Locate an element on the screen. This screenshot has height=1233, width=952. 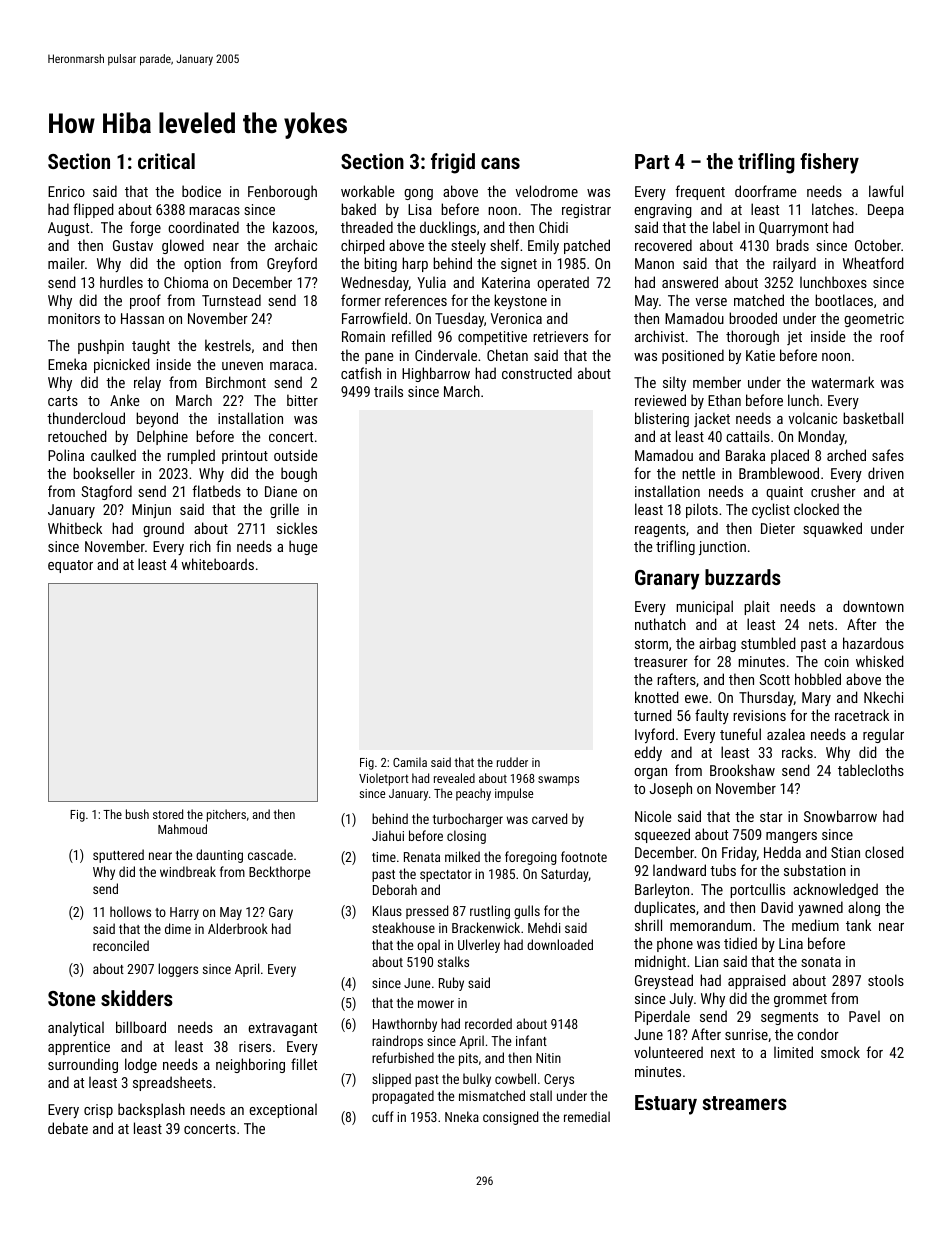
sunrise is located at coordinates (746, 1034).
